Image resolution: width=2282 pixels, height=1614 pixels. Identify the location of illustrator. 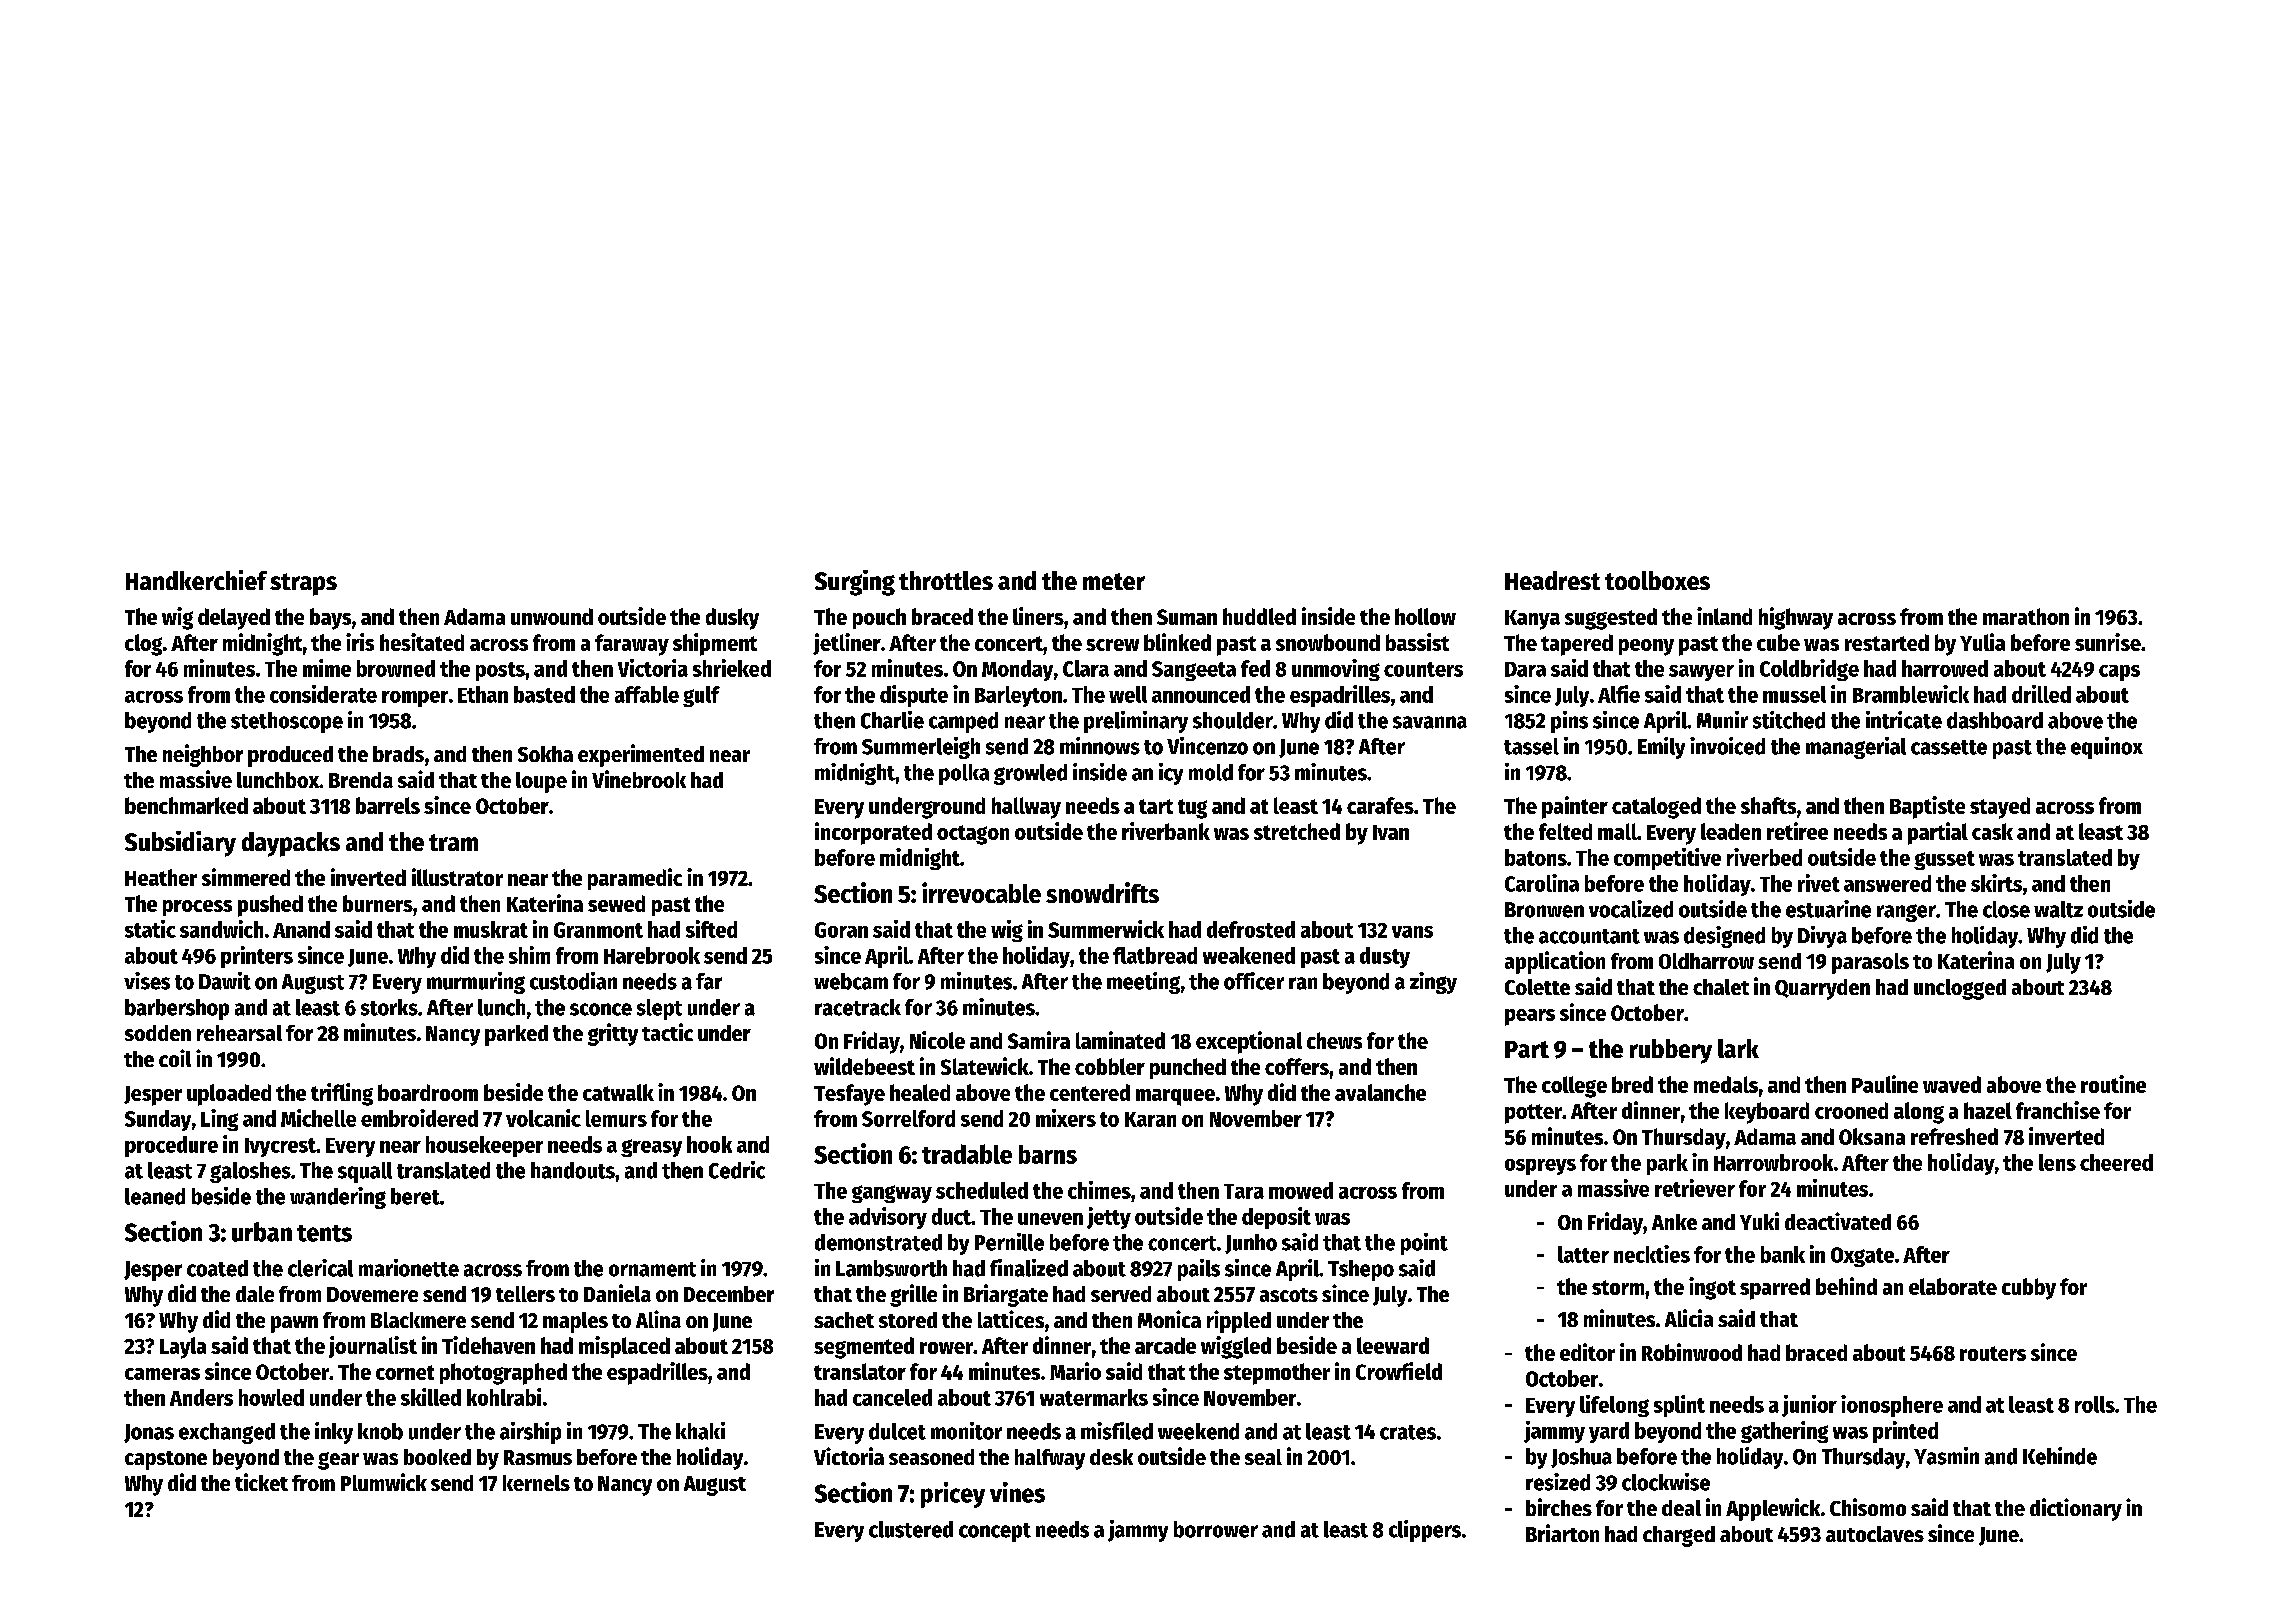
(457, 877).
